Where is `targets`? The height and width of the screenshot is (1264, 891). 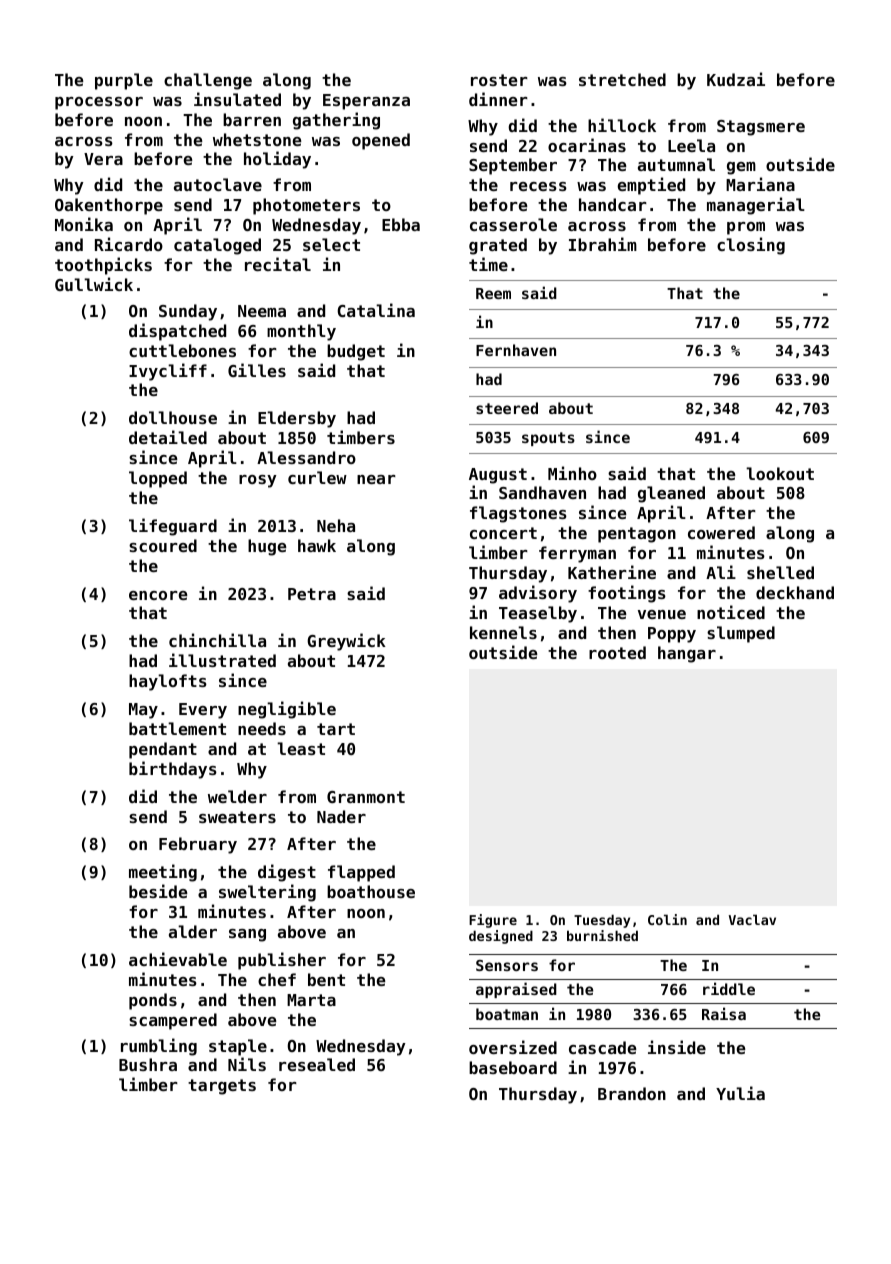 targets is located at coordinates (222, 1087).
